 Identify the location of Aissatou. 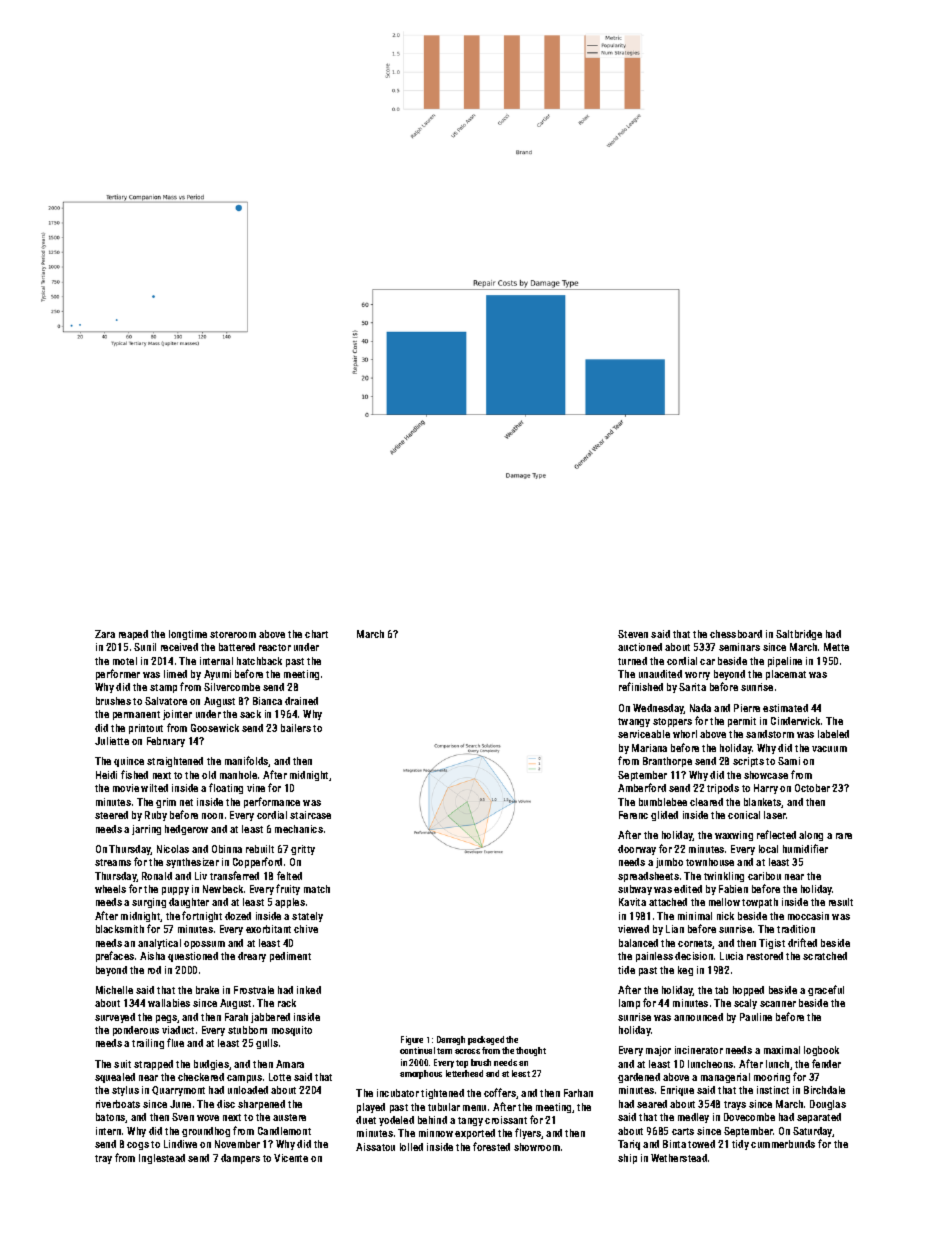
(375, 1147).
